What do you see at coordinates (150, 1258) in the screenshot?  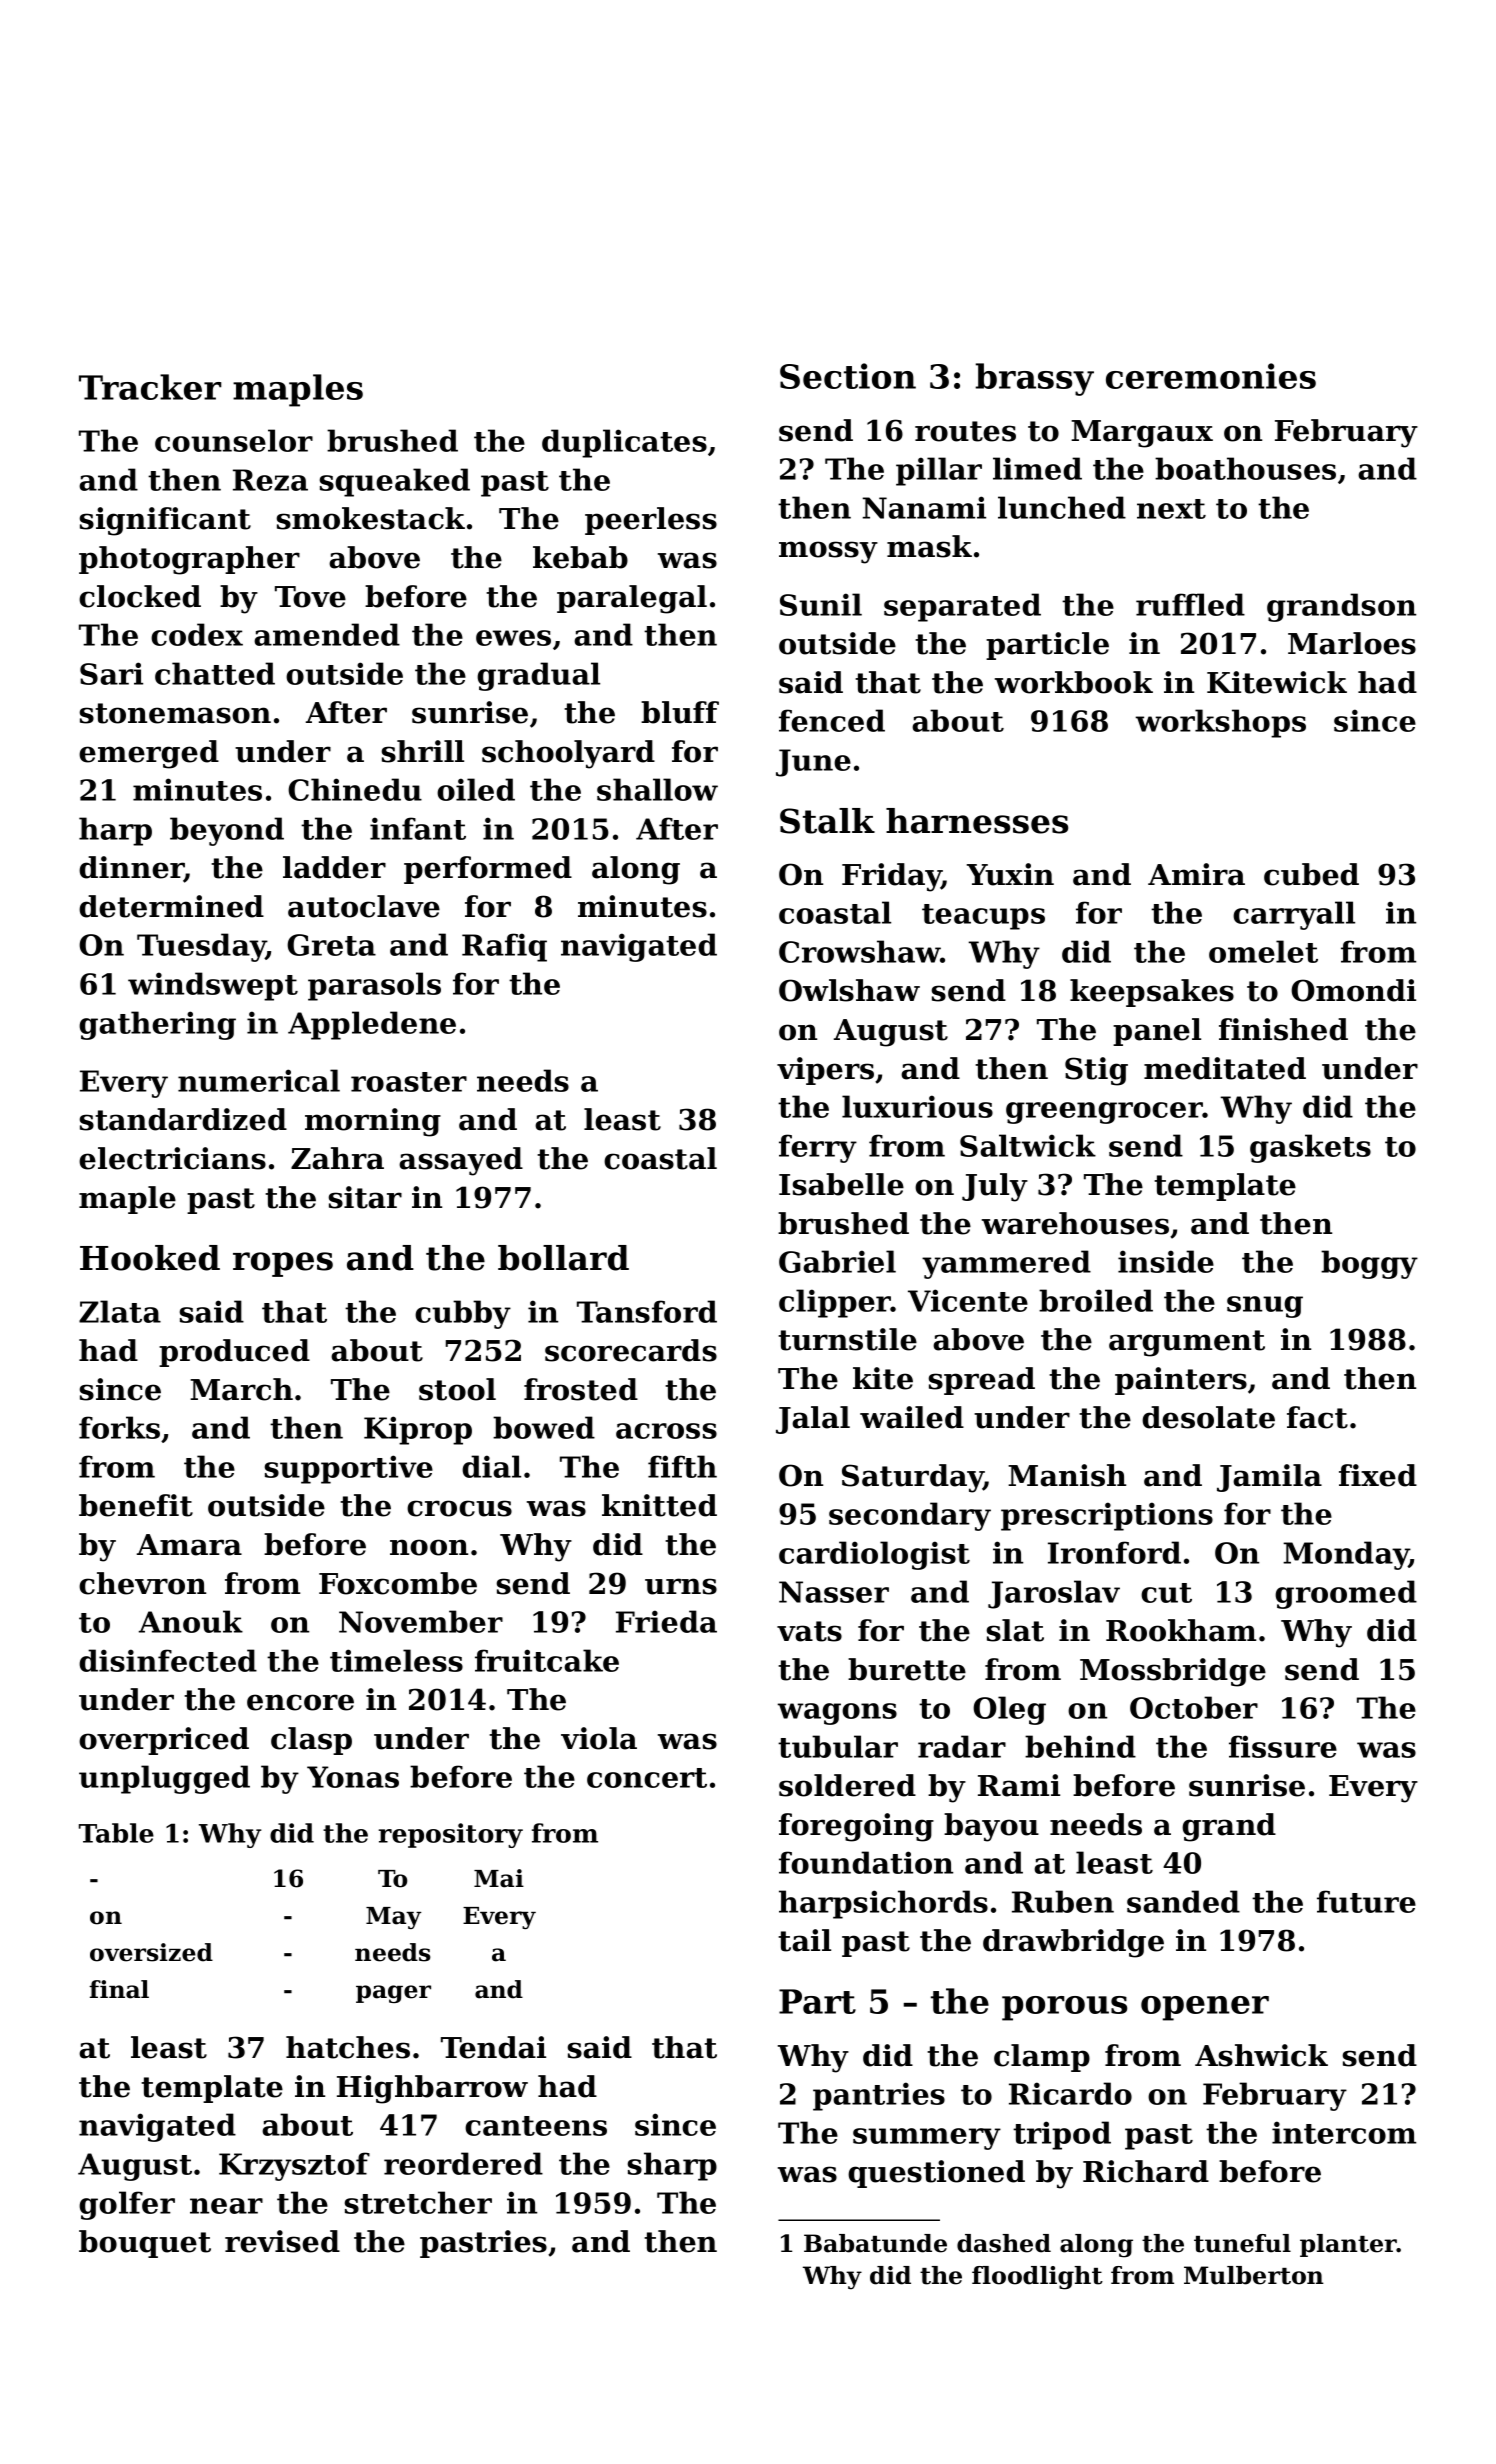 I see `Hooked` at bounding box center [150, 1258].
